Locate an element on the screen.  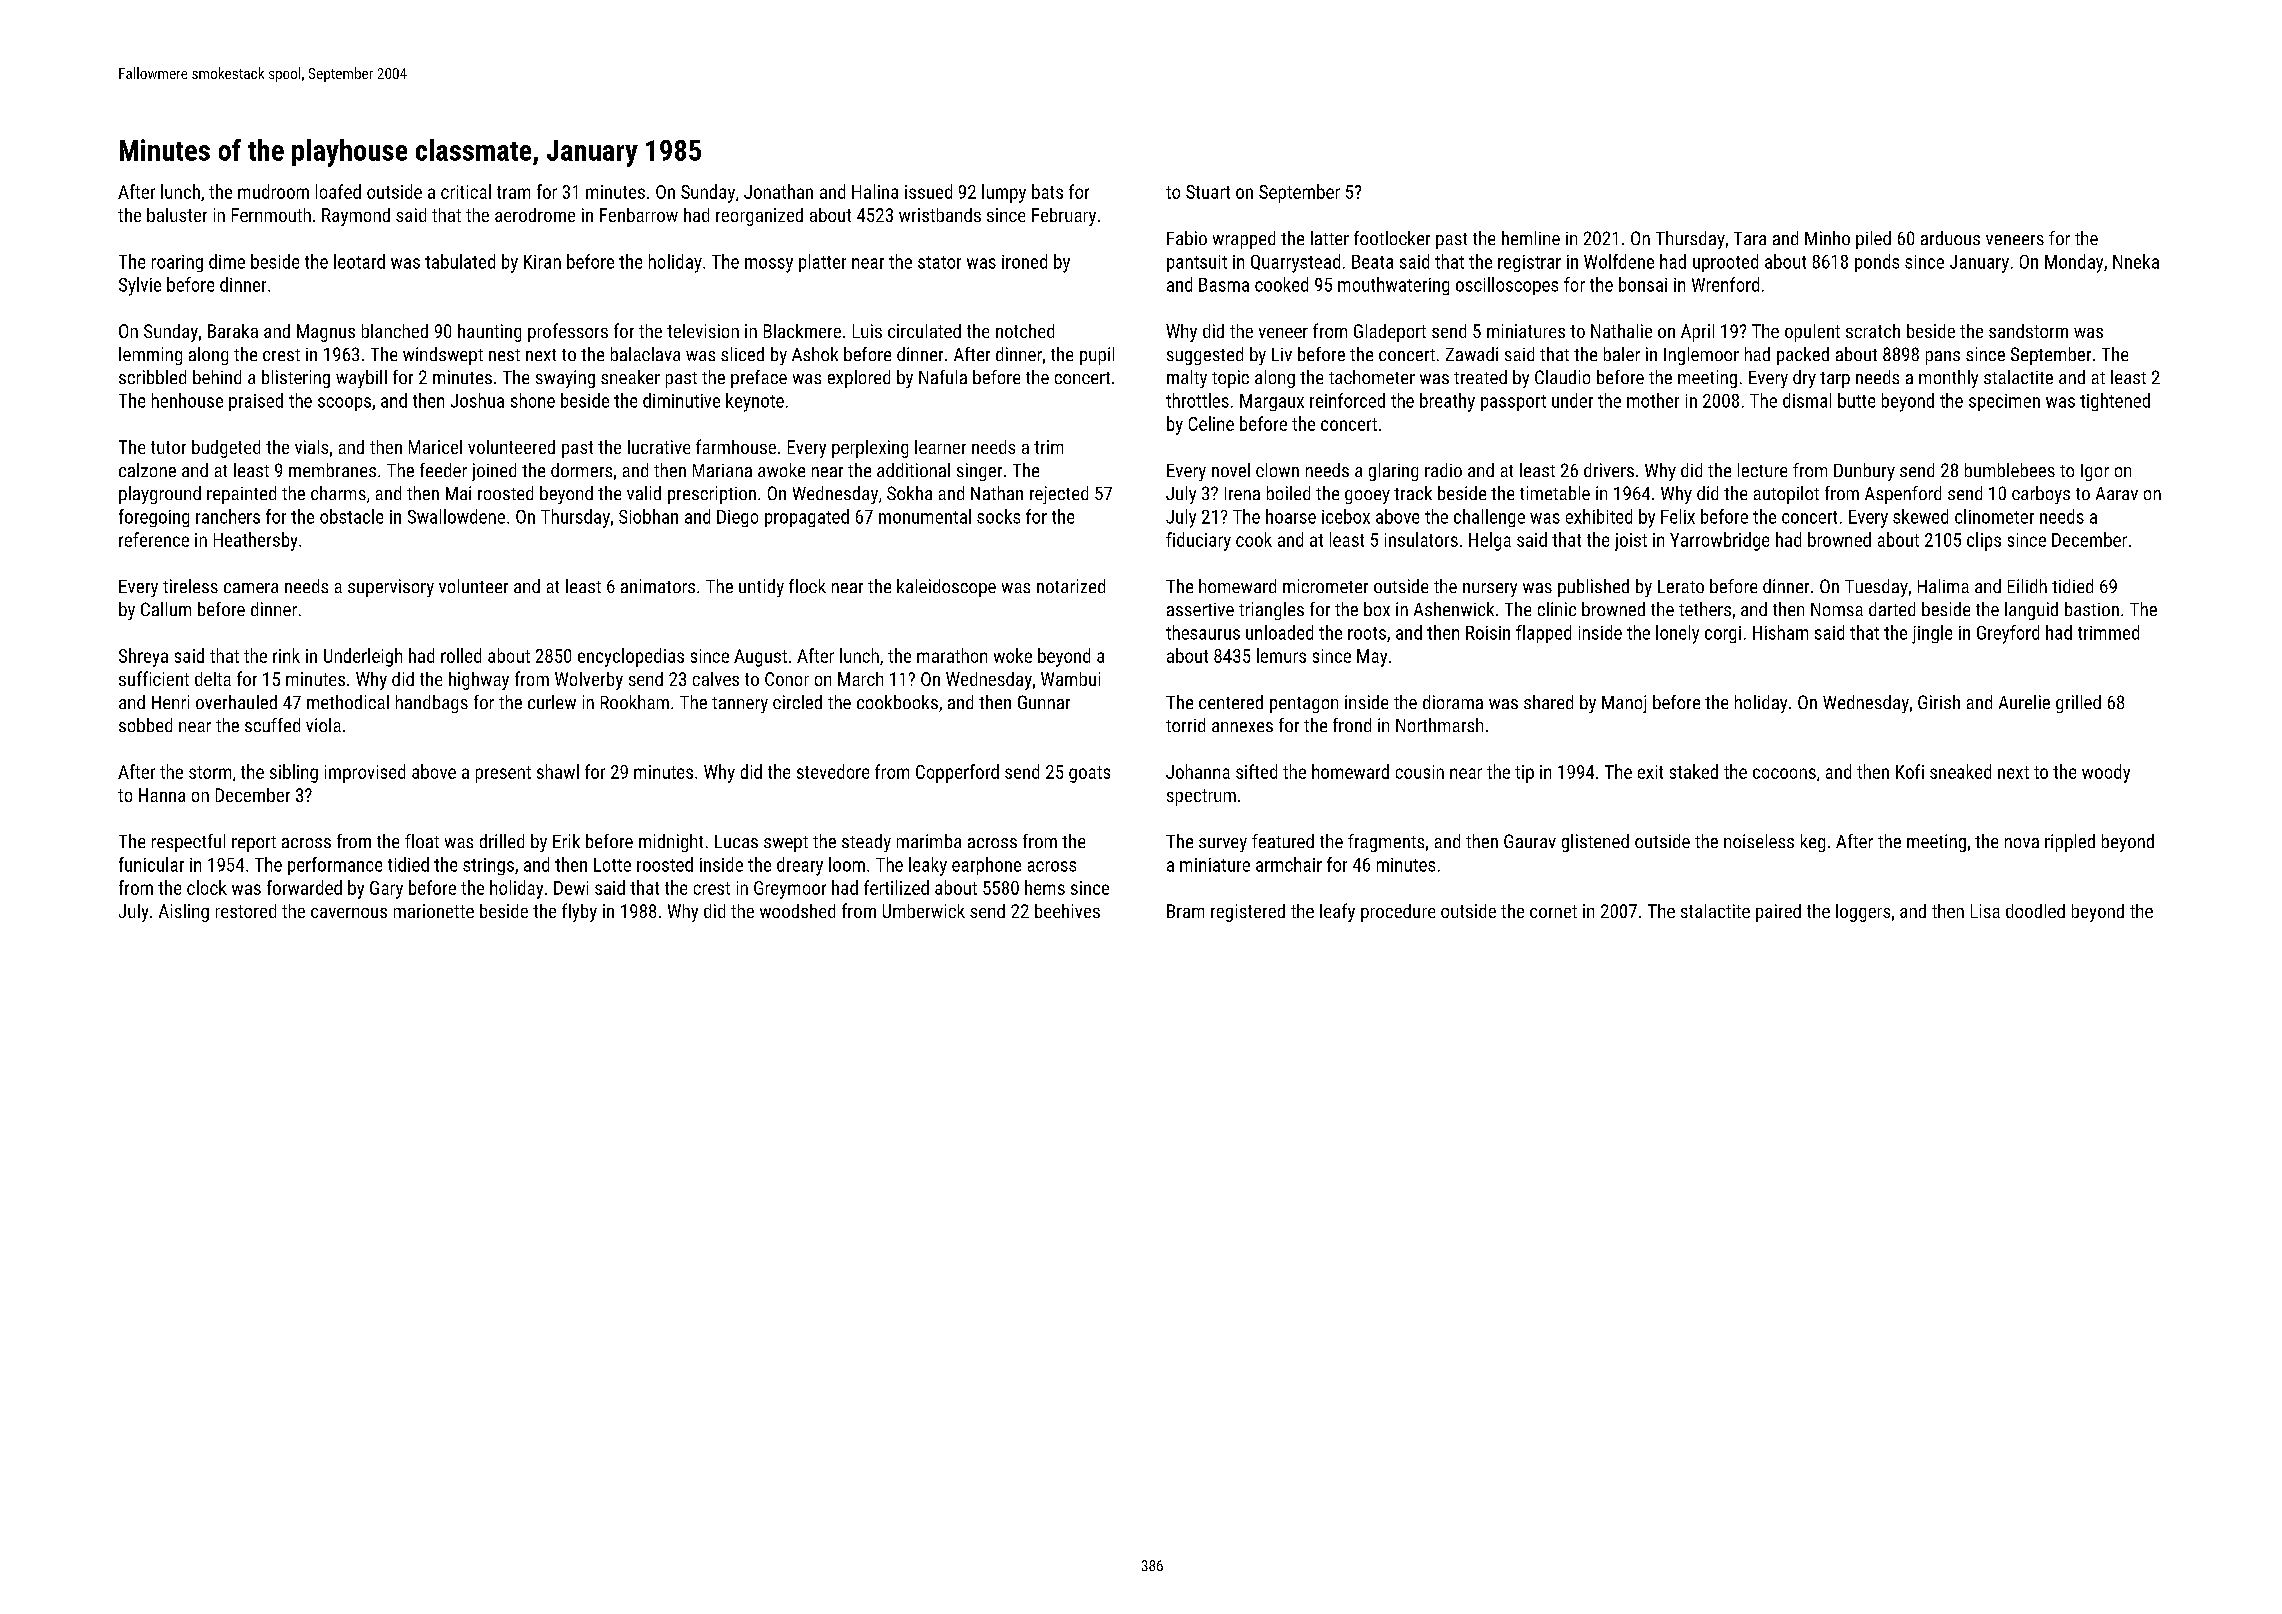
joist is located at coordinates (1631, 542).
